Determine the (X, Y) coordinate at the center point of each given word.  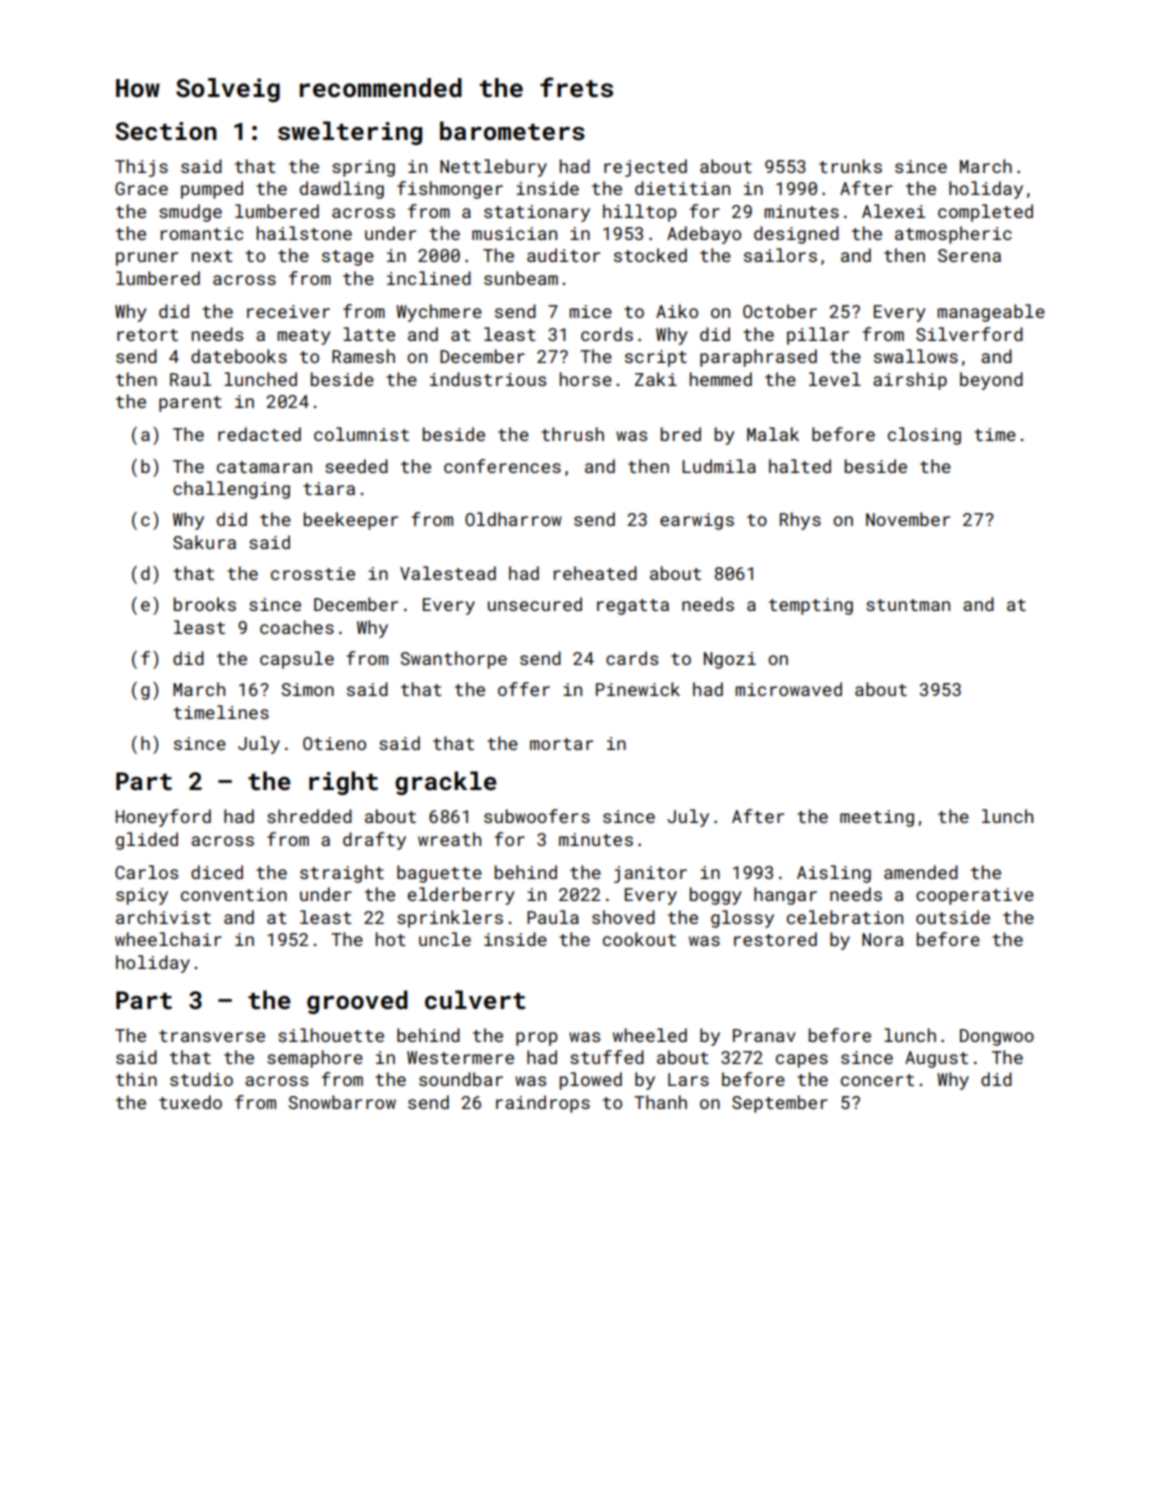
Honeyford (163, 818)
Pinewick (638, 689)
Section (166, 131)
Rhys (800, 521)
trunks (850, 166)
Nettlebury (493, 168)
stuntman (908, 605)
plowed (591, 1081)
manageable (991, 313)
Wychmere (439, 313)
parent (190, 404)
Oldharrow (513, 519)
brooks (205, 604)
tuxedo (190, 1102)
